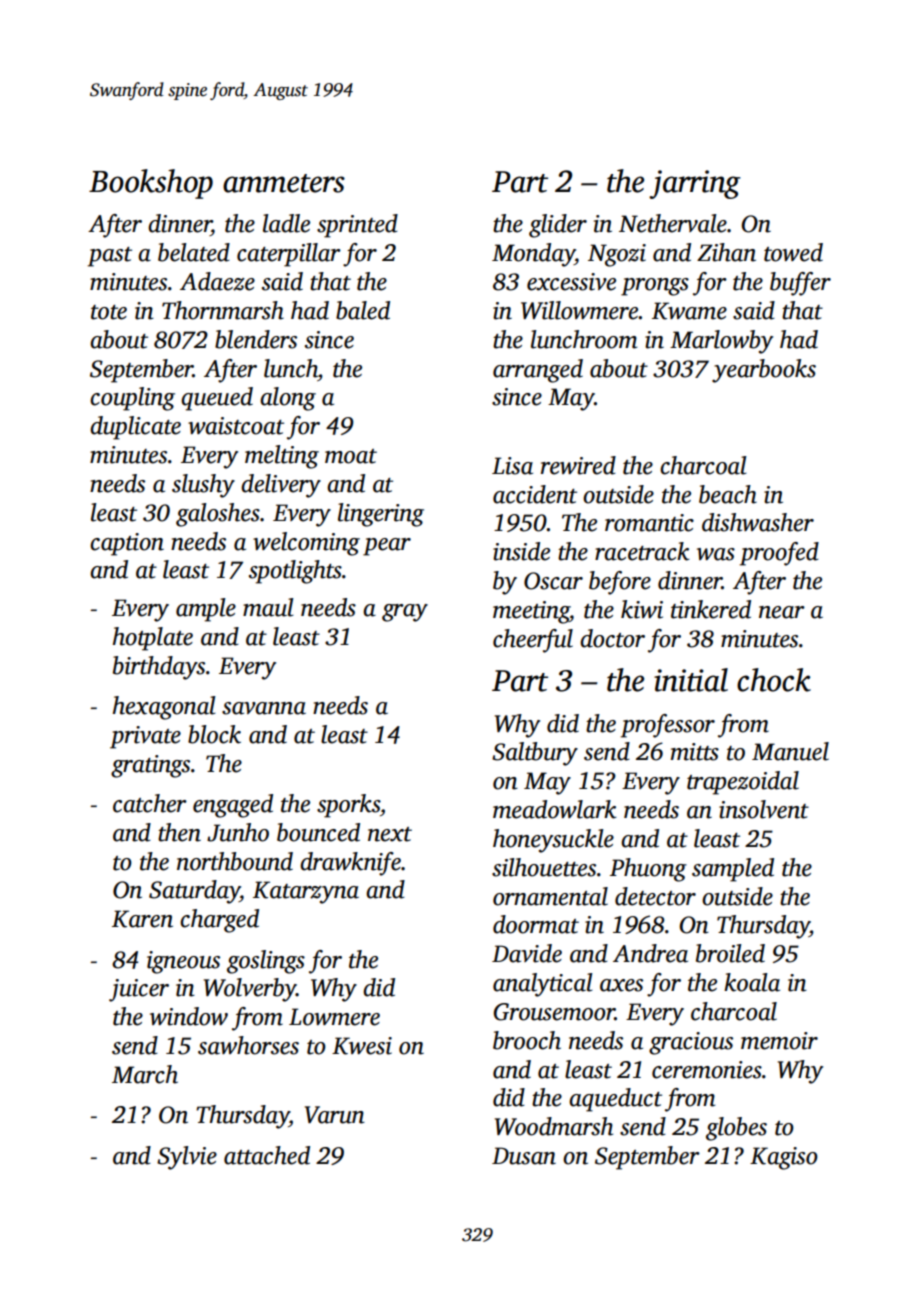  Describe the element at coordinates (695, 184) in the screenshot. I see `jarring` at that location.
